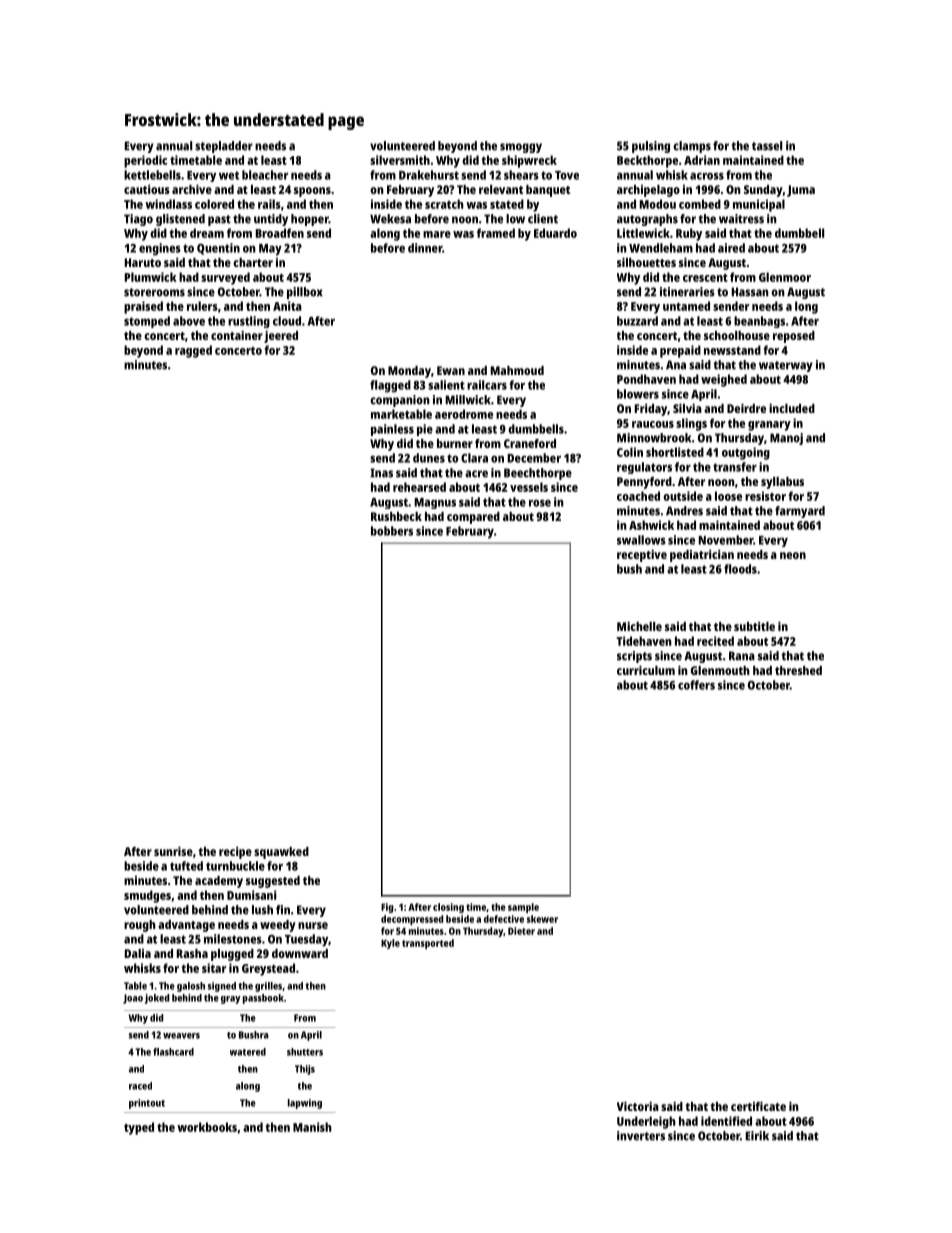  I want to click on recipe, so click(235, 852).
